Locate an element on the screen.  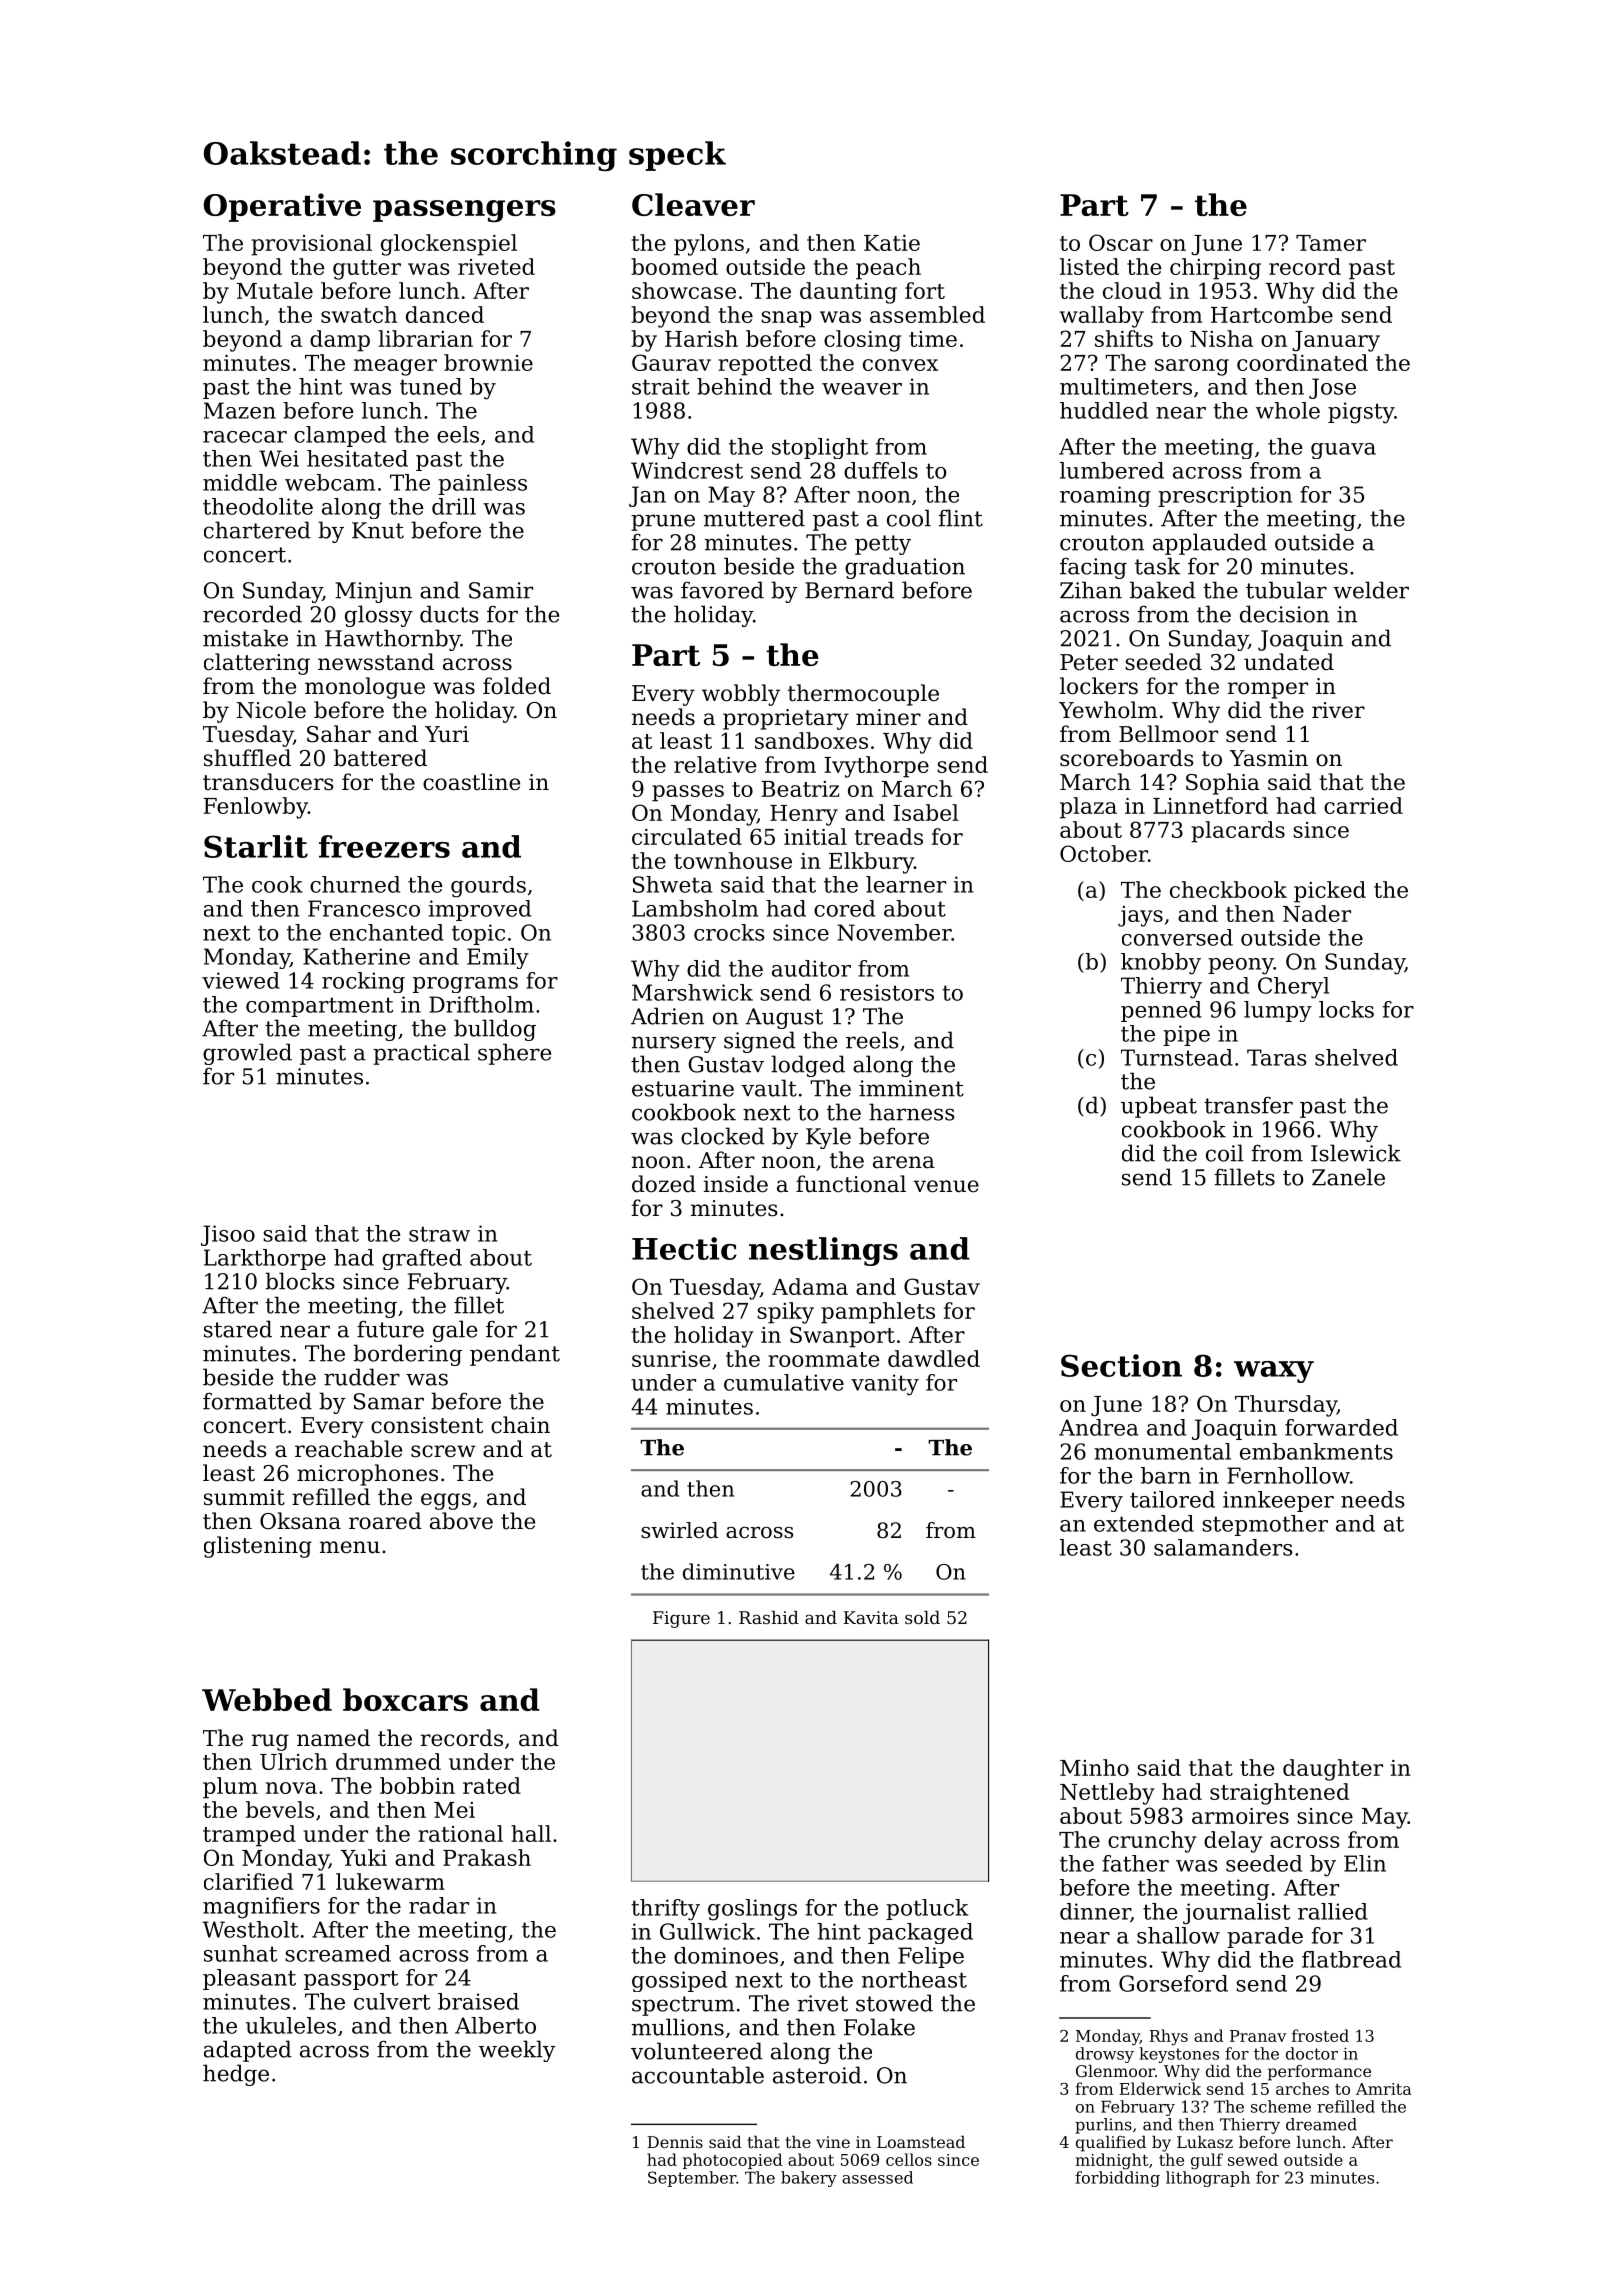
Mutale is located at coordinates (275, 290).
